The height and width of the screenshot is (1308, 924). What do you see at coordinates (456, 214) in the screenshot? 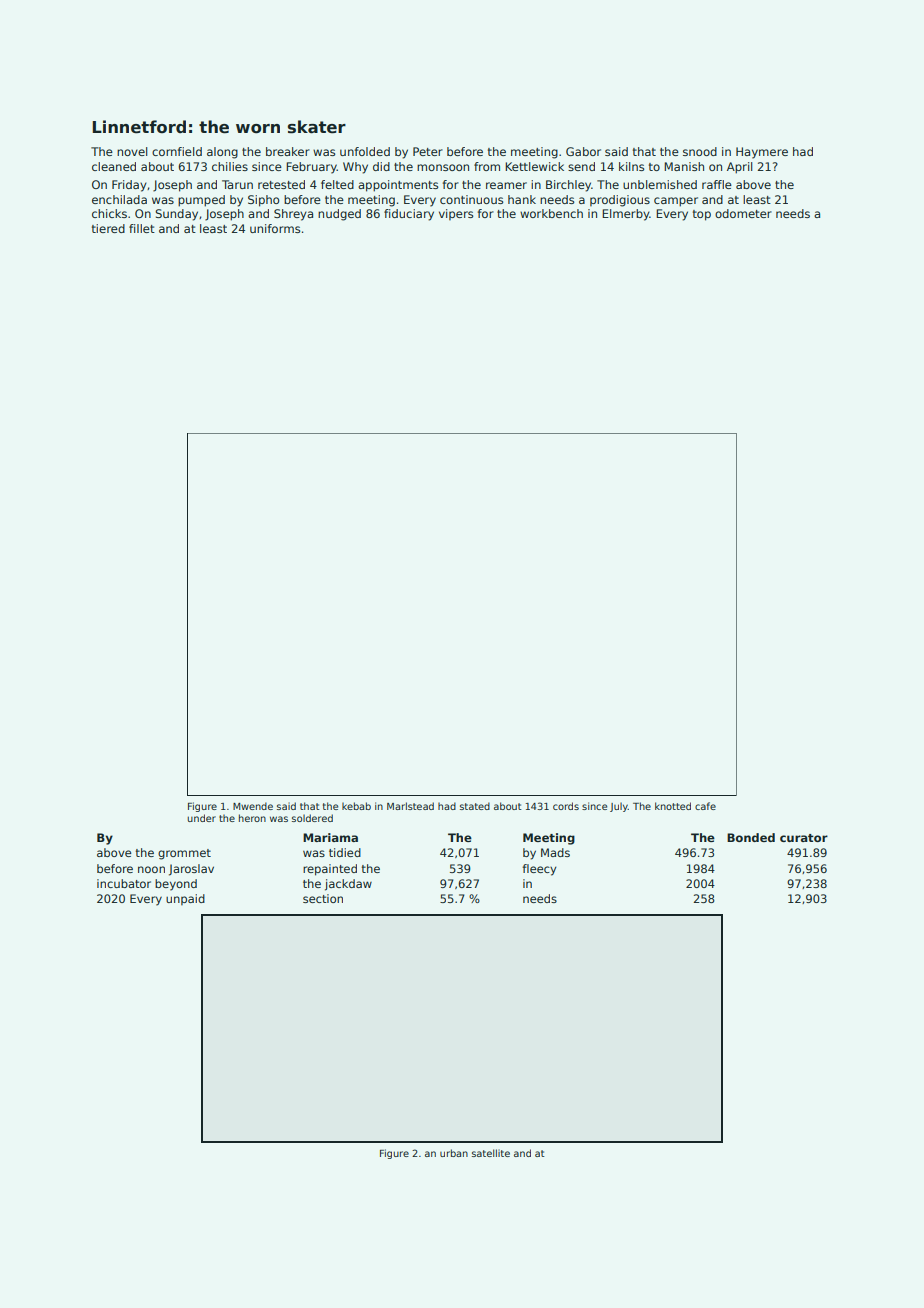
I see `vipers` at bounding box center [456, 214].
